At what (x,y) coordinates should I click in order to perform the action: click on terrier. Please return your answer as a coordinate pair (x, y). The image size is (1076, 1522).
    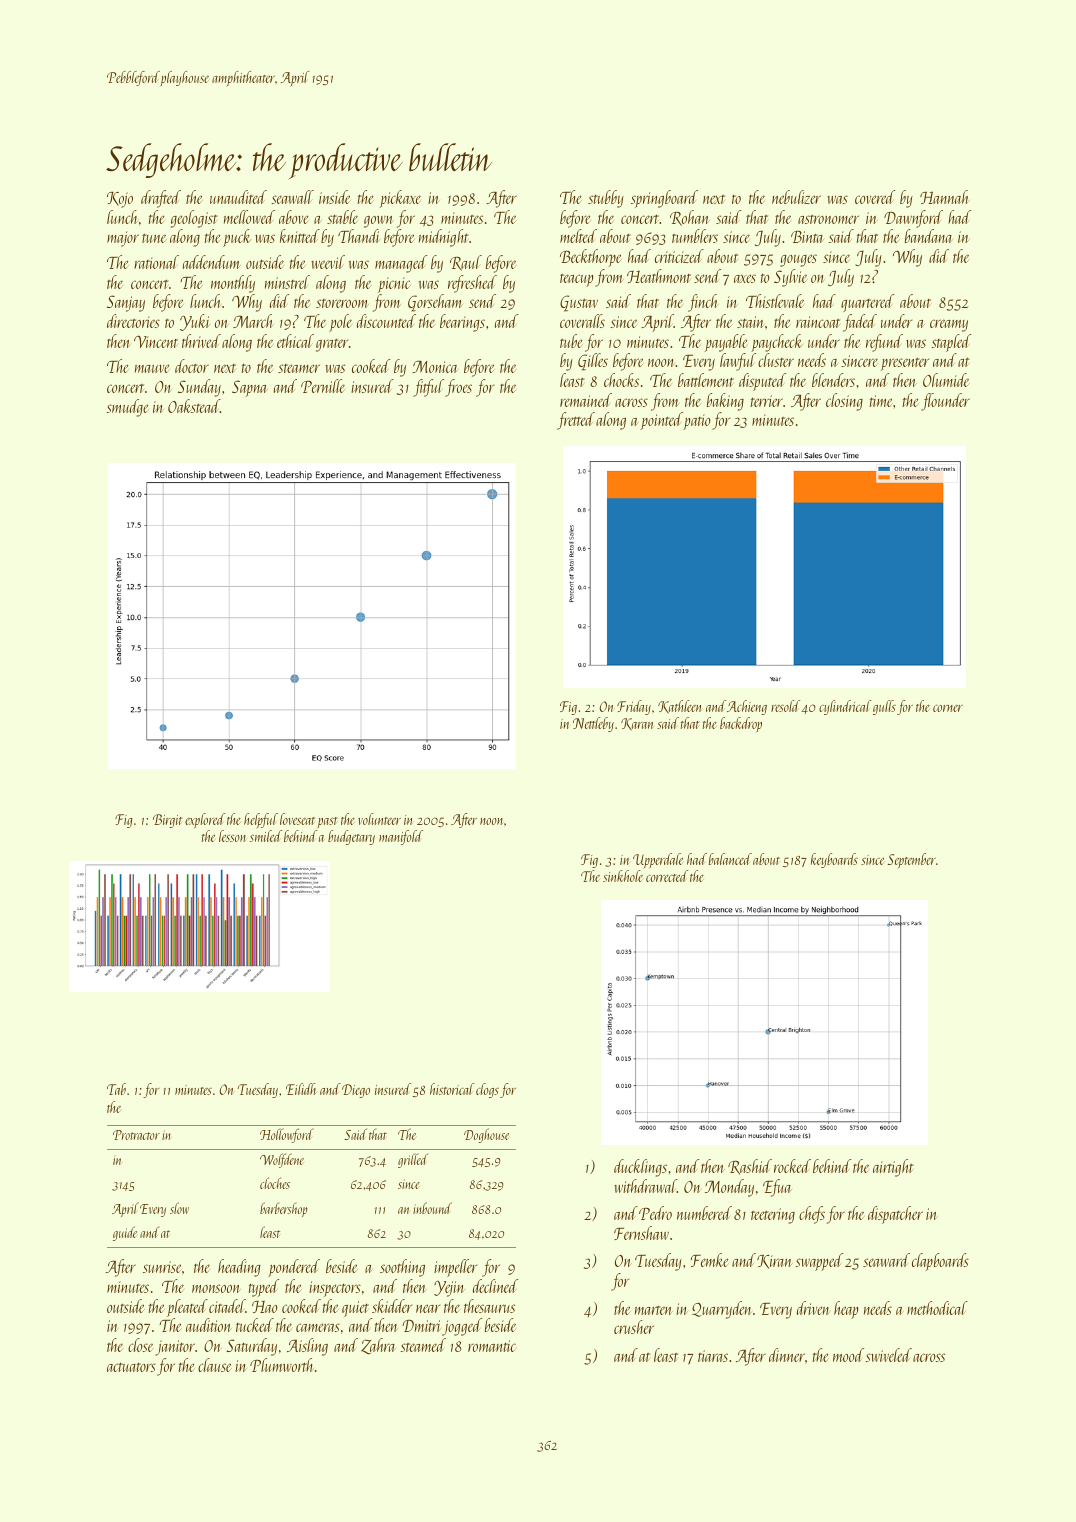
    Looking at the image, I should click on (767, 401).
